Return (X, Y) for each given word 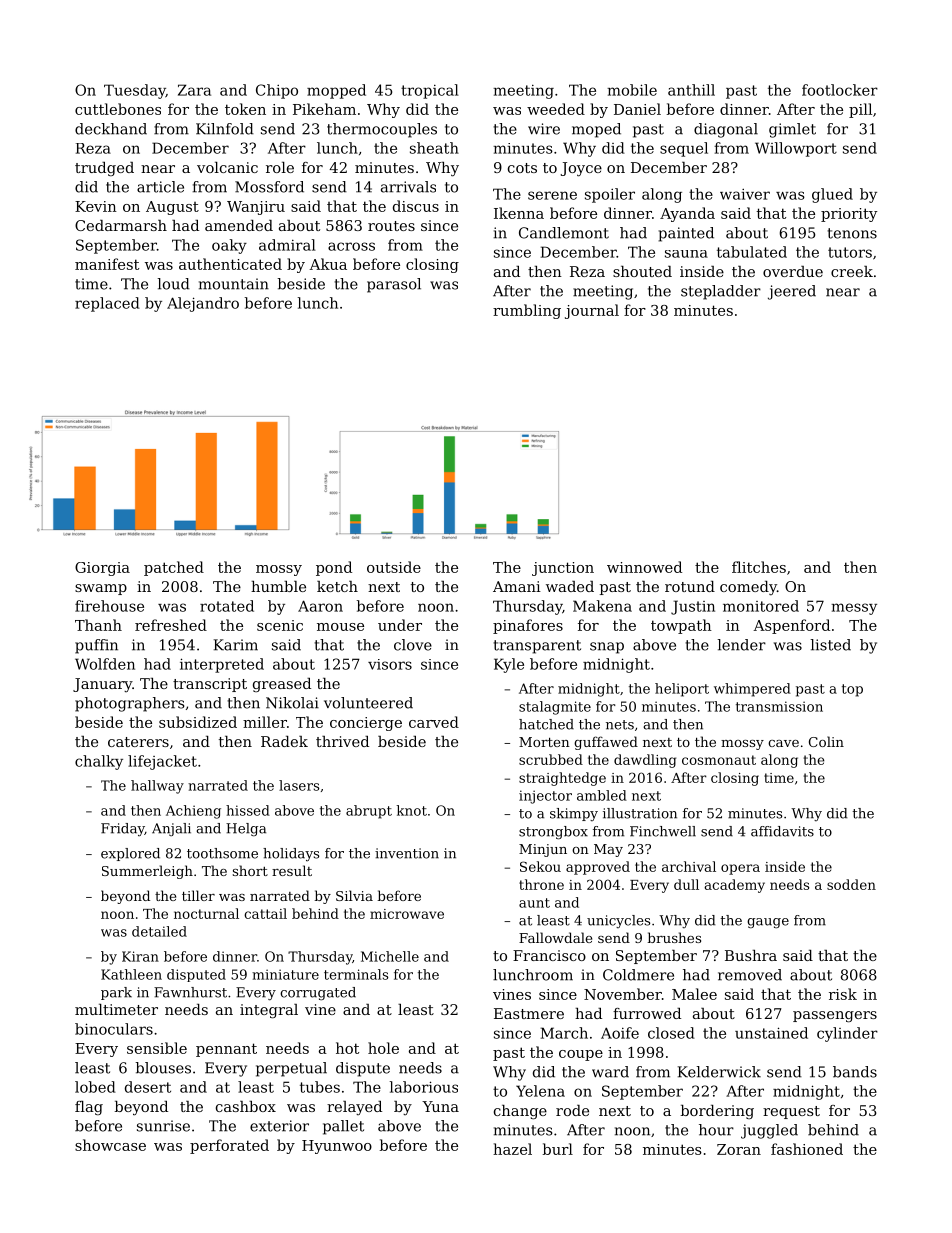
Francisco (549, 955)
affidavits (782, 831)
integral (269, 1011)
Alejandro (203, 304)
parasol (394, 285)
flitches (759, 567)
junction (563, 569)
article (160, 187)
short (250, 870)
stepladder (721, 292)
